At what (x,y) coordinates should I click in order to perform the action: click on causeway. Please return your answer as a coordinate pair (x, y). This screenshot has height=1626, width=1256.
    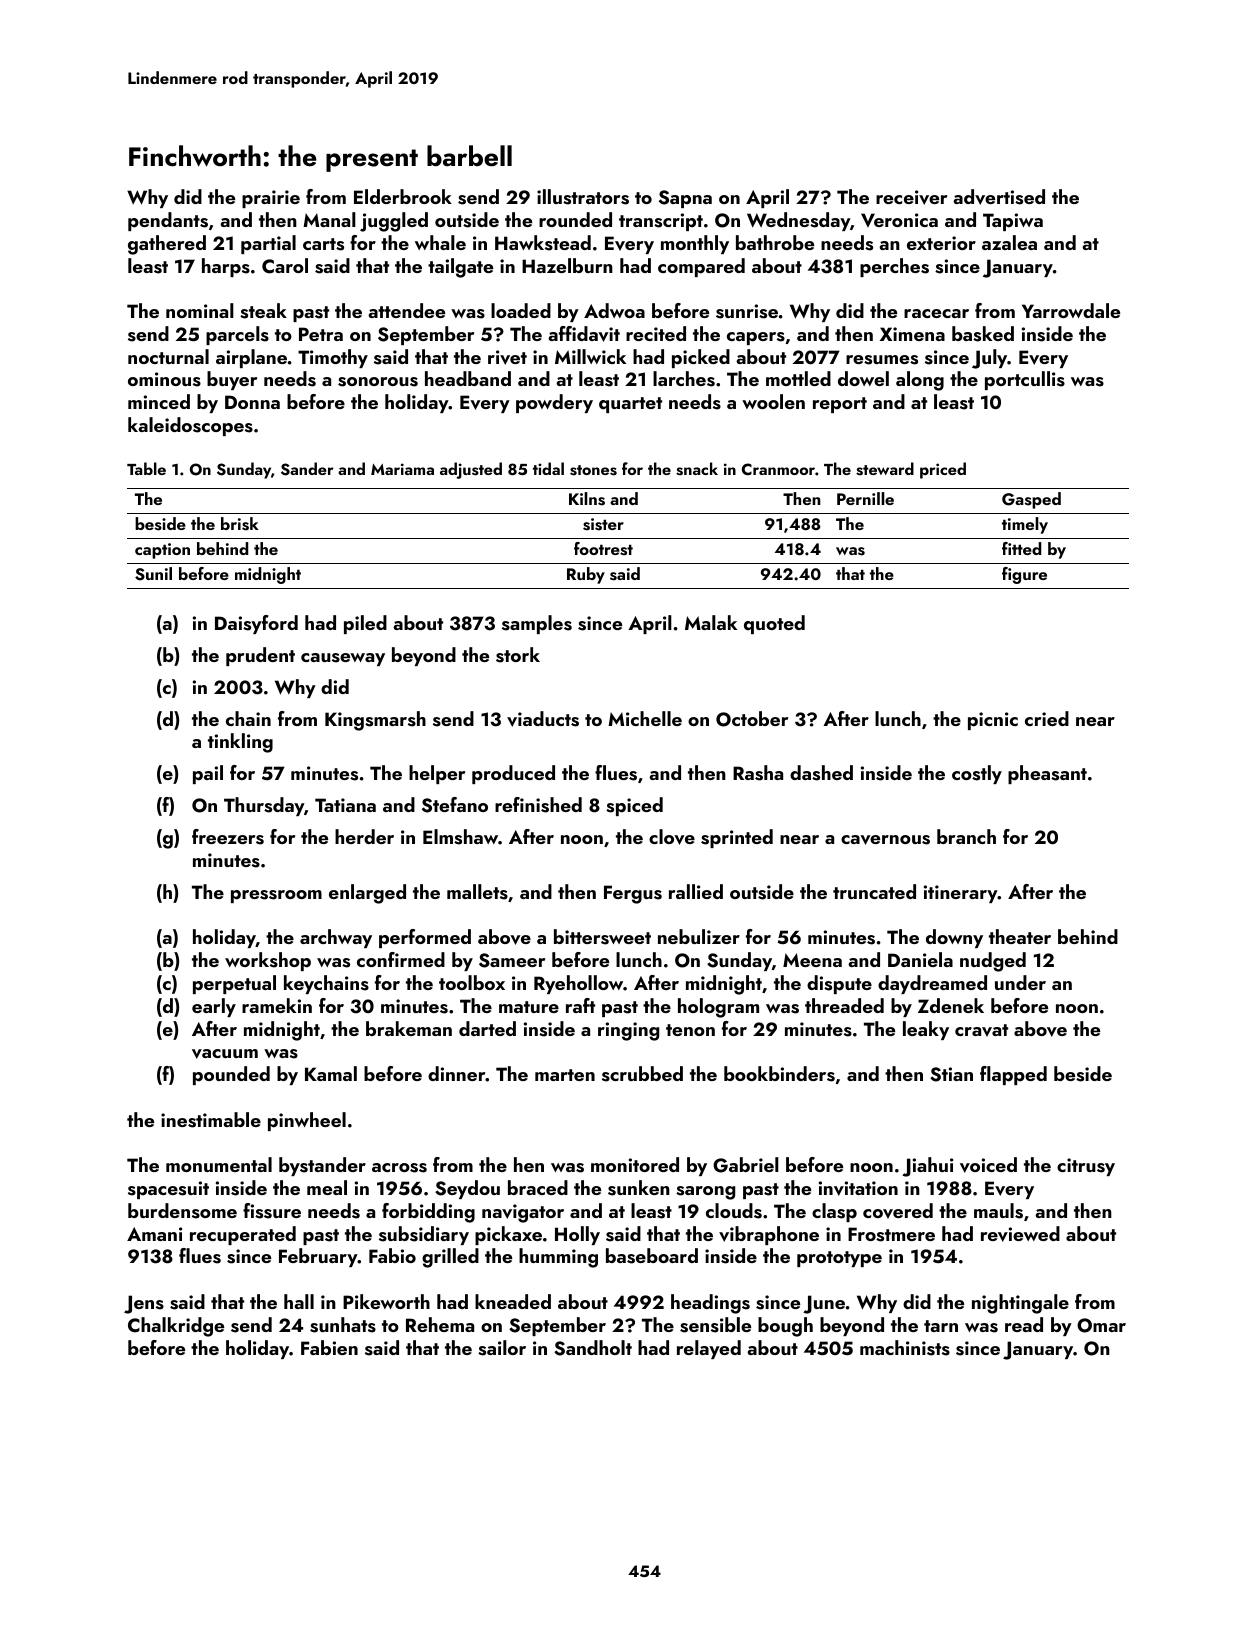
    Looking at the image, I should click on (343, 659).
